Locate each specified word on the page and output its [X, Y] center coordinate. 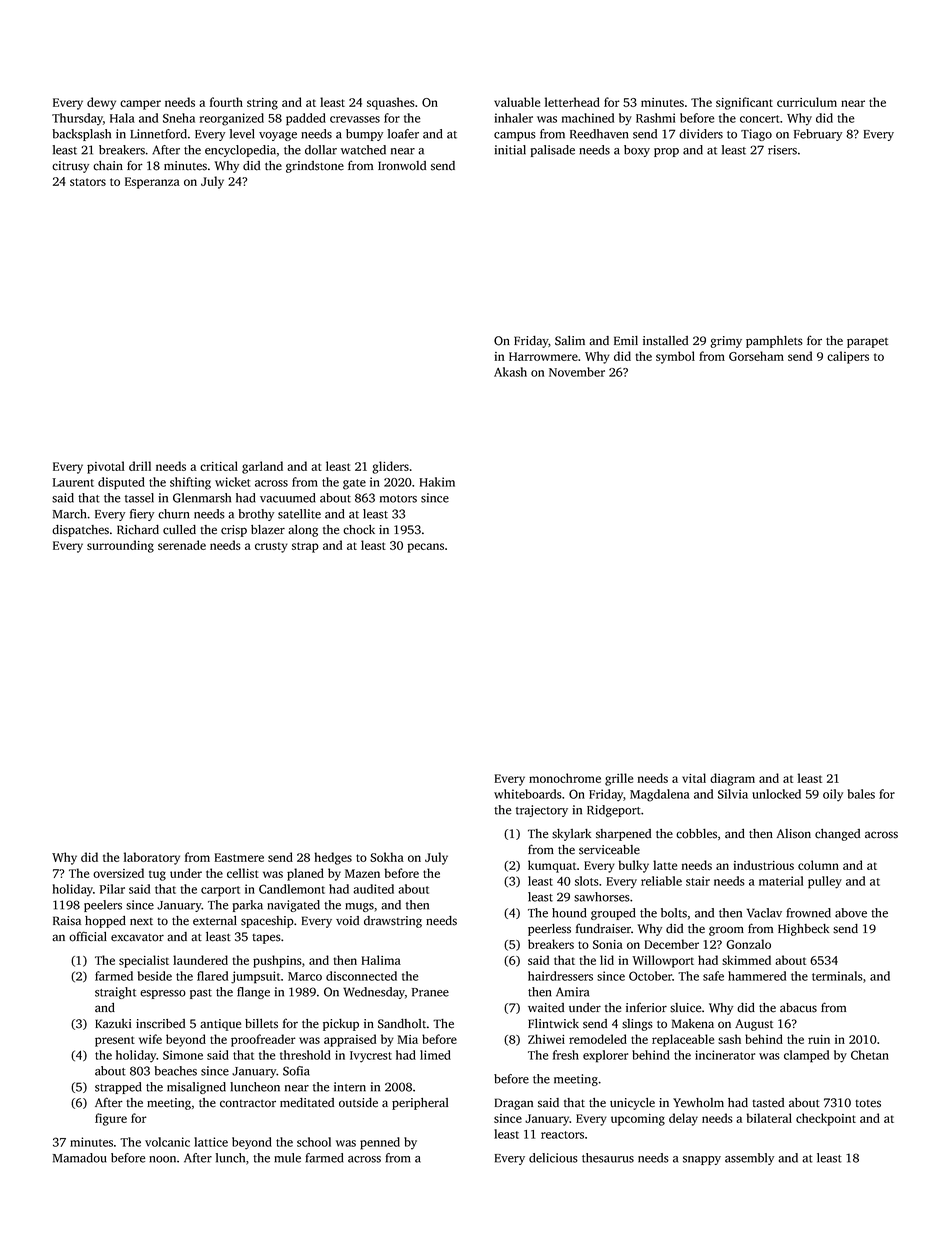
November [577, 372]
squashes [390, 103]
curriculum [807, 102]
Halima [381, 960]
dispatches [80, 531]
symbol [675, 357]
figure [111, 1119]
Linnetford [158, 134]
